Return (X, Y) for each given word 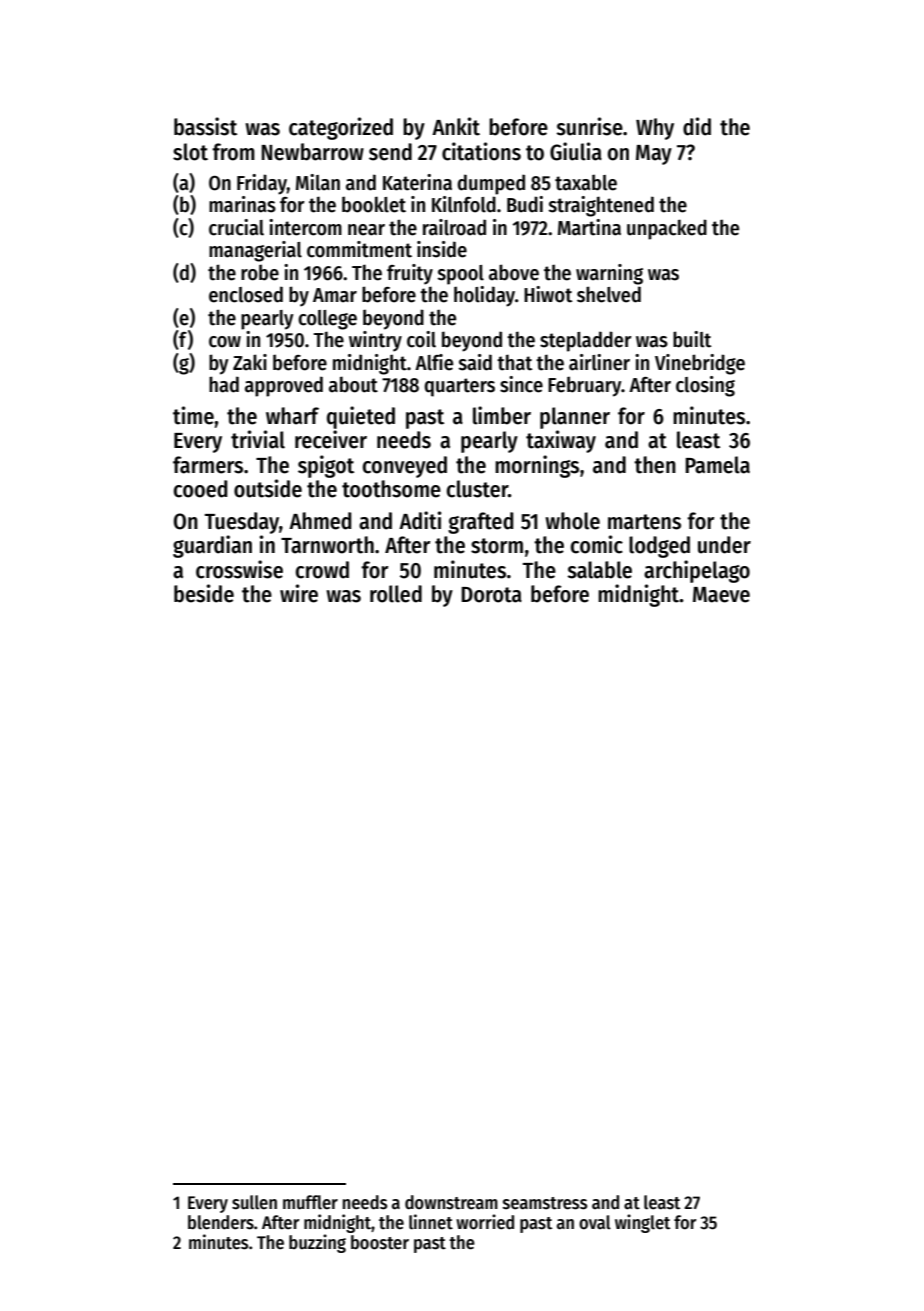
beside (204, 593)
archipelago (697, 571)
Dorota (491, 595)
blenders (221, 1222)
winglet (642, 1223)
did (697, 126)
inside (442, 249)
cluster (477, 489)
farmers (208, 465)
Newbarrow (312, 152)
